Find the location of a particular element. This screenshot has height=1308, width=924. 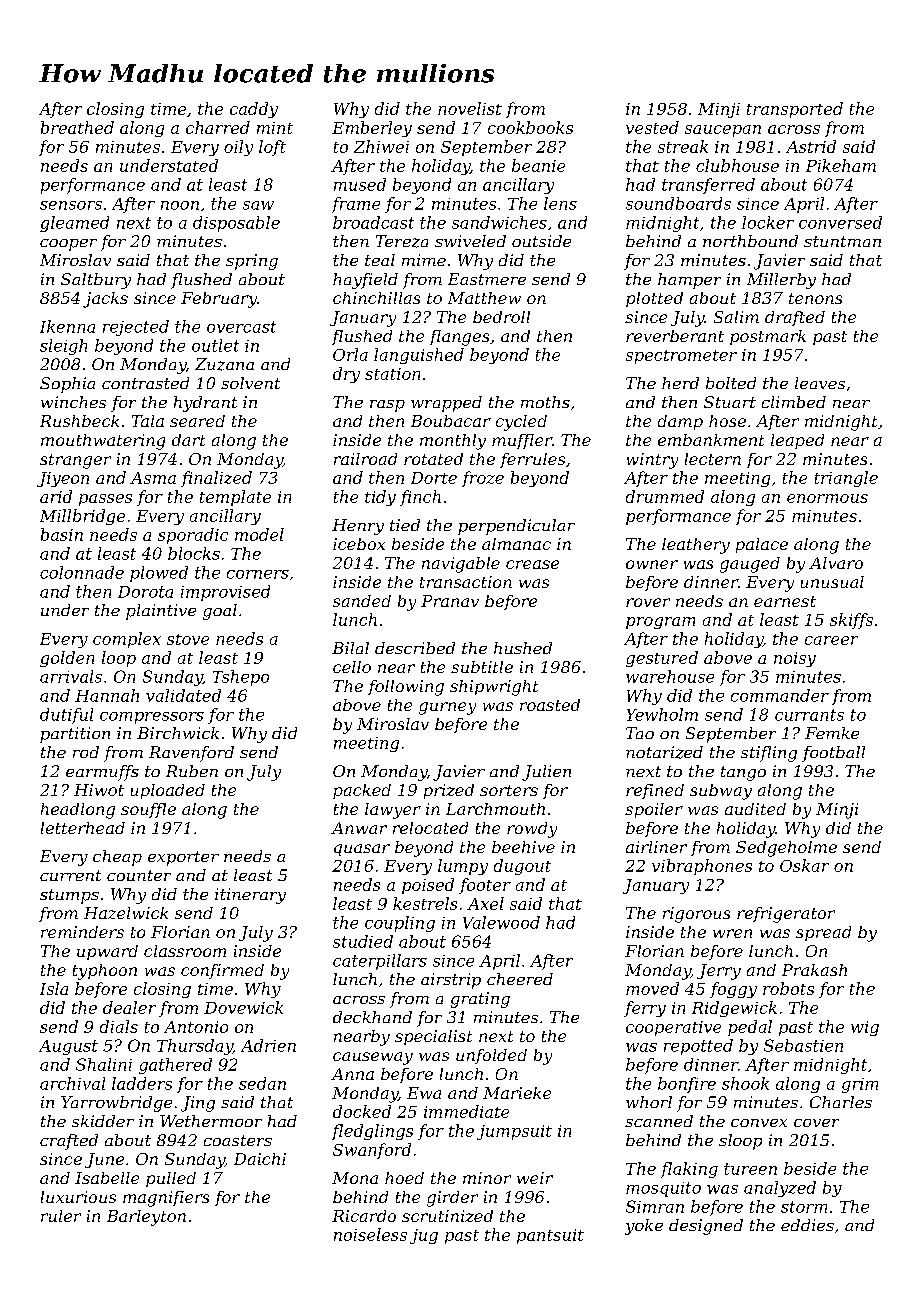

Ravenford is located at coordinates (191, 754).
